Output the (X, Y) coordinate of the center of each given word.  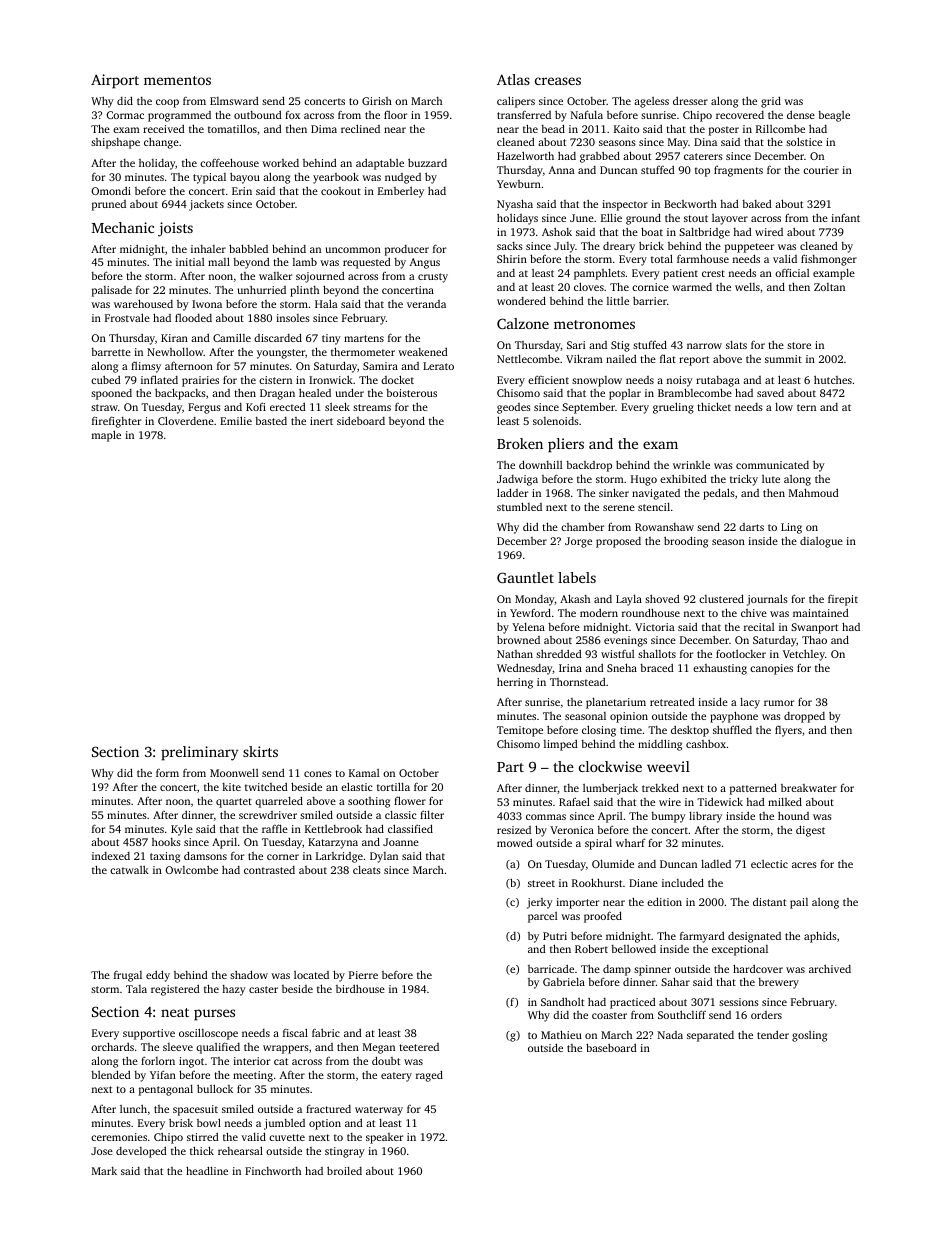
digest (810, 831)
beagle (834, 116)
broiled (344, 1171)
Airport (115, 81)
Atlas (513, 79)
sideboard (361, 420)
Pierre (363, 975)
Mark (104, 1171)
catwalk (129, 870)
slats (736, 345)
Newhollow (175, 352)
